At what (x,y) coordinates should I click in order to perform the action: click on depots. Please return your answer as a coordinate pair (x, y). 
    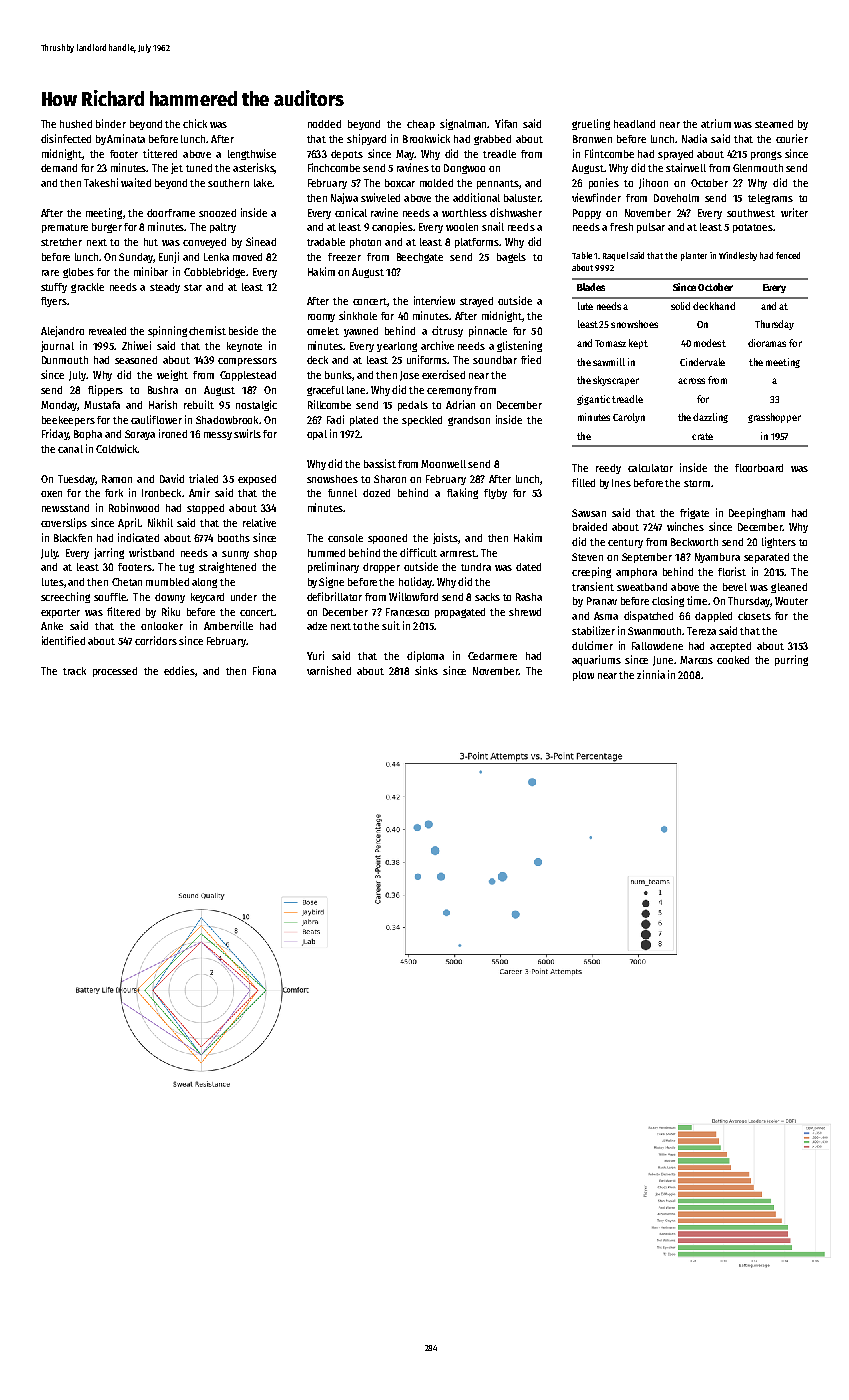
    Looking at the image, I should click on (347, 155).
